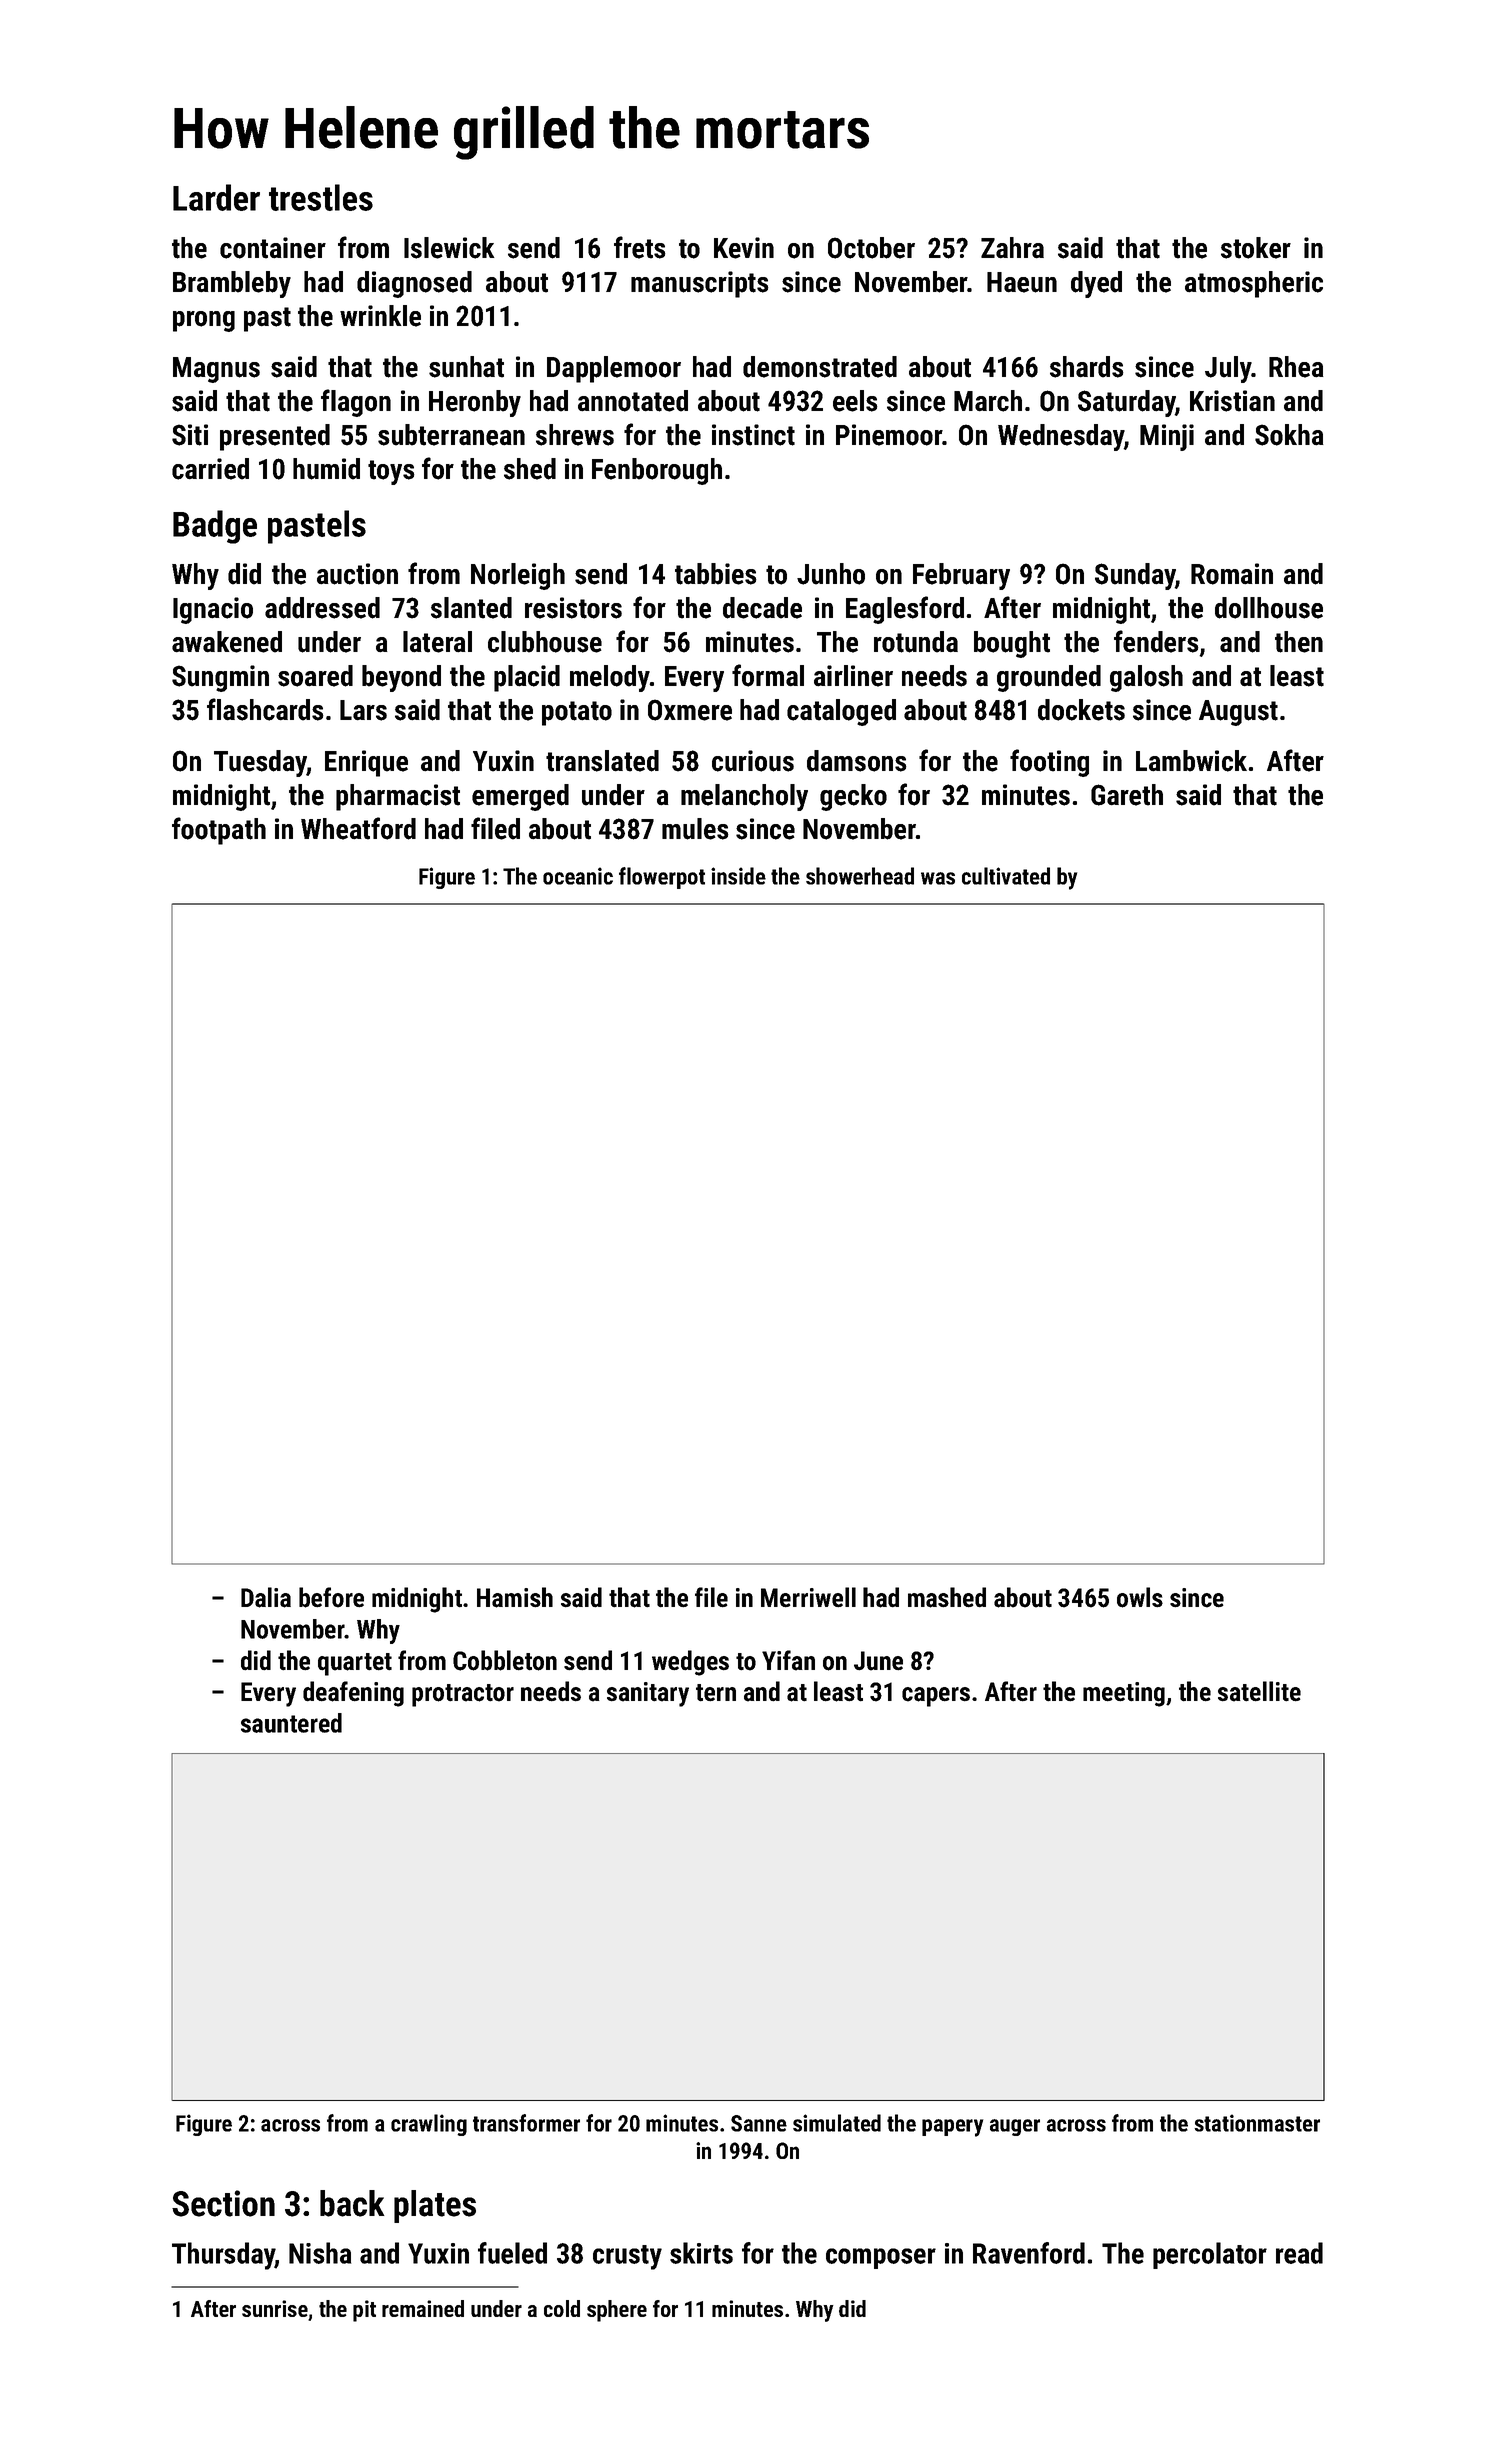 This page has width=1496, height=2464. What do you see at coordinates (640, 247) in the page?
I see `frets` at bounding box center [640, 247].
